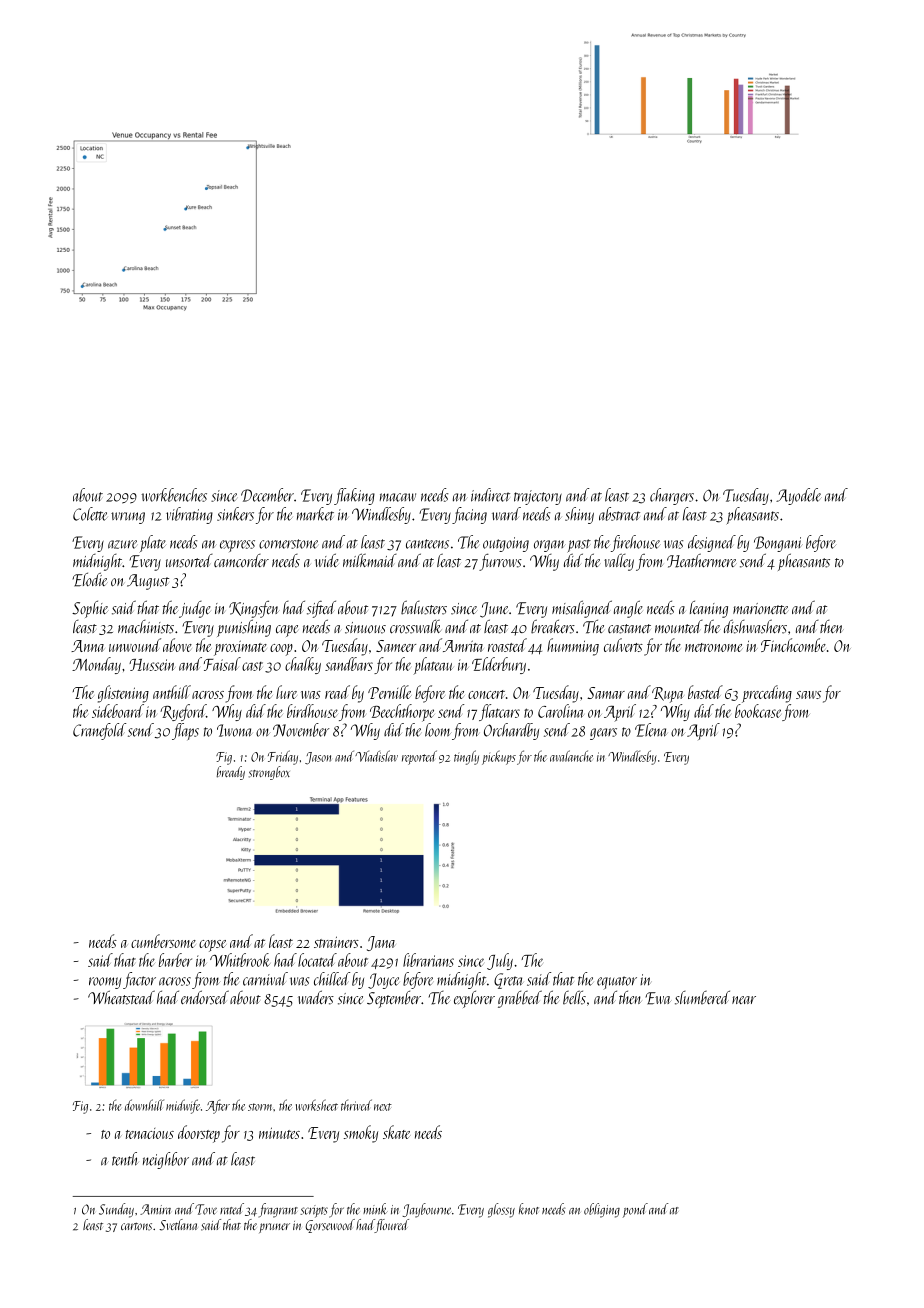  Describe the element at coordinates (550, 546) in the page. I see `organ` at that location.
